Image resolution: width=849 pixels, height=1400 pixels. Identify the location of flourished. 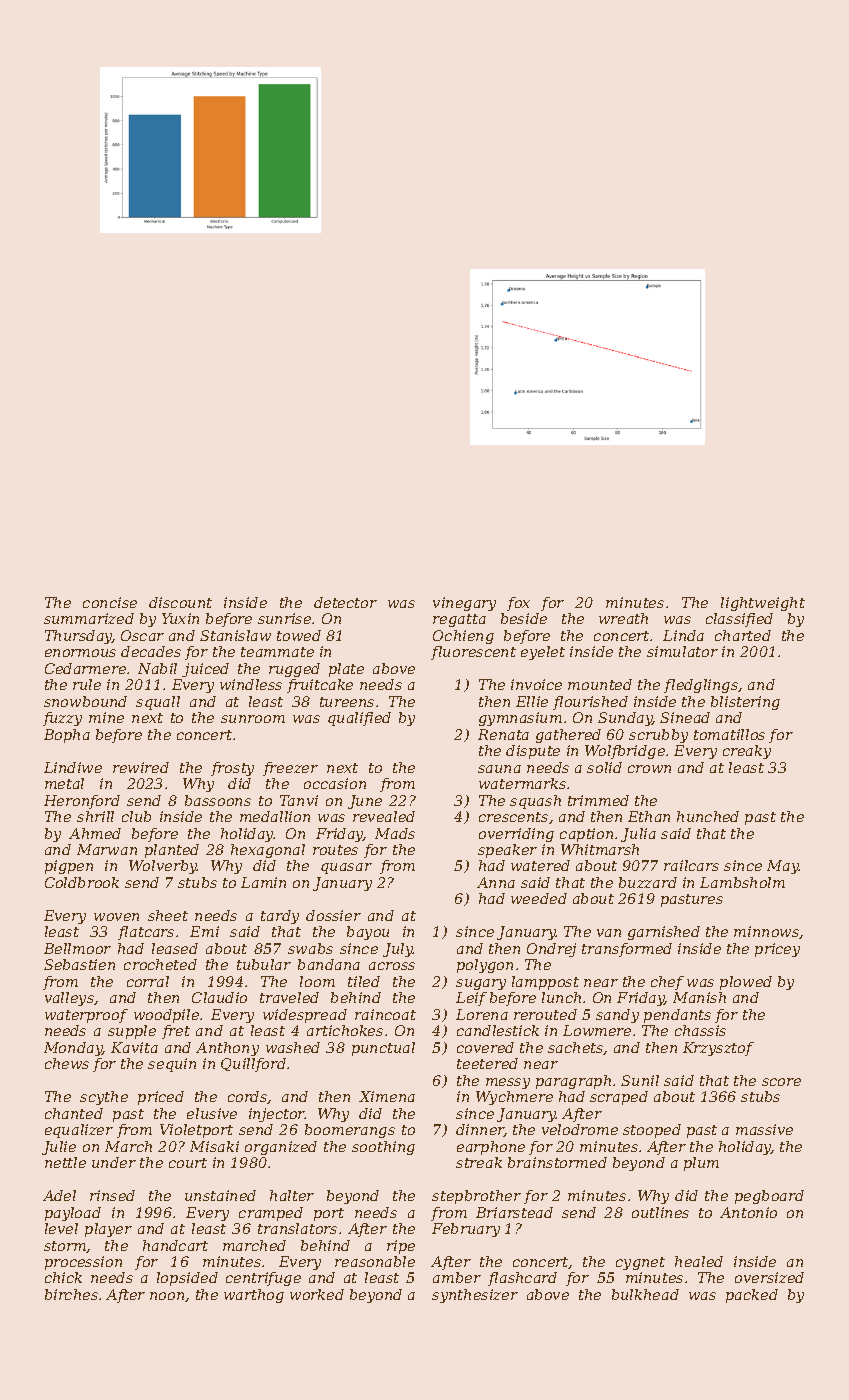
(590, 703).
